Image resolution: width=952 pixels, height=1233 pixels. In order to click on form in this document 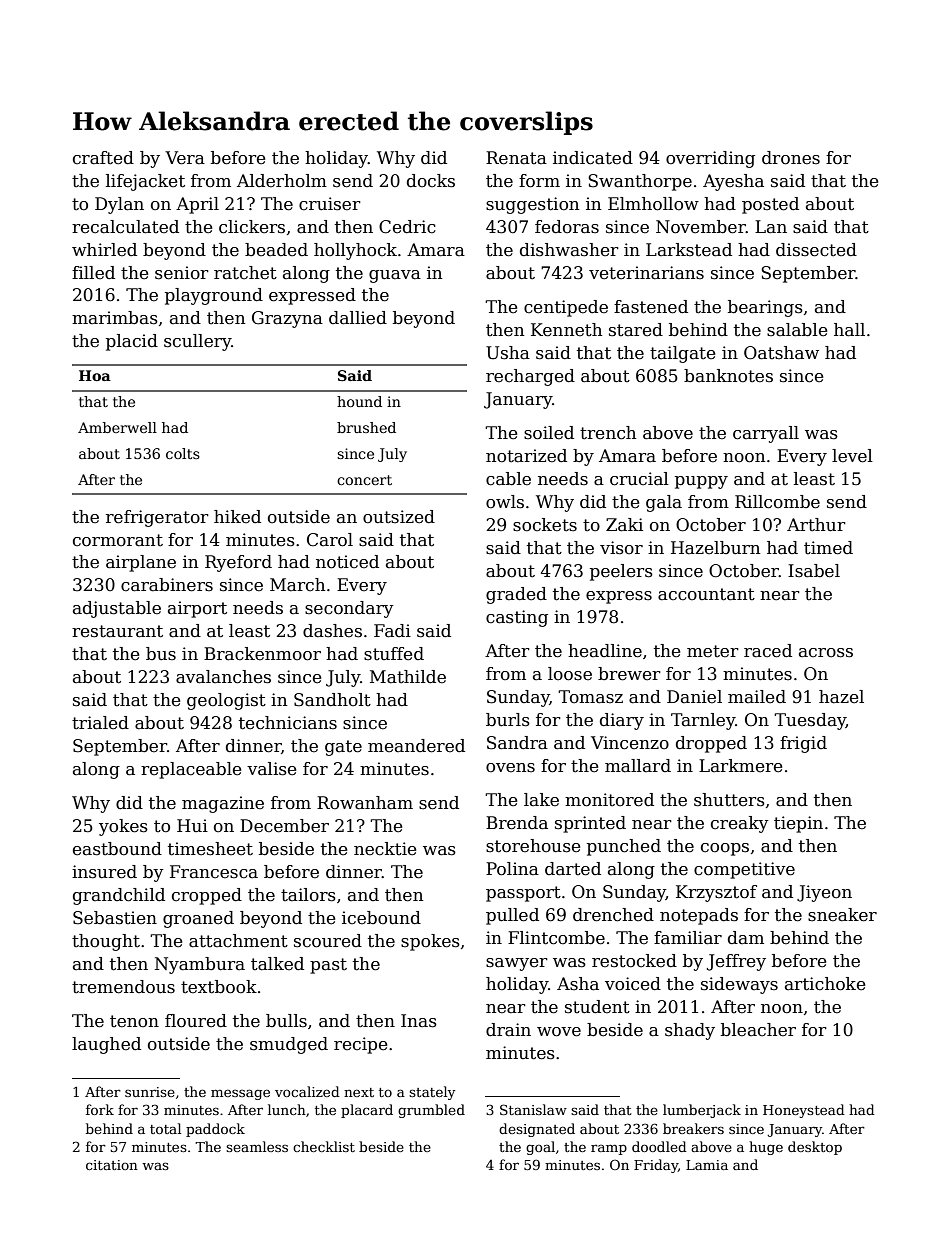, I will do `click(539, 181)`.
